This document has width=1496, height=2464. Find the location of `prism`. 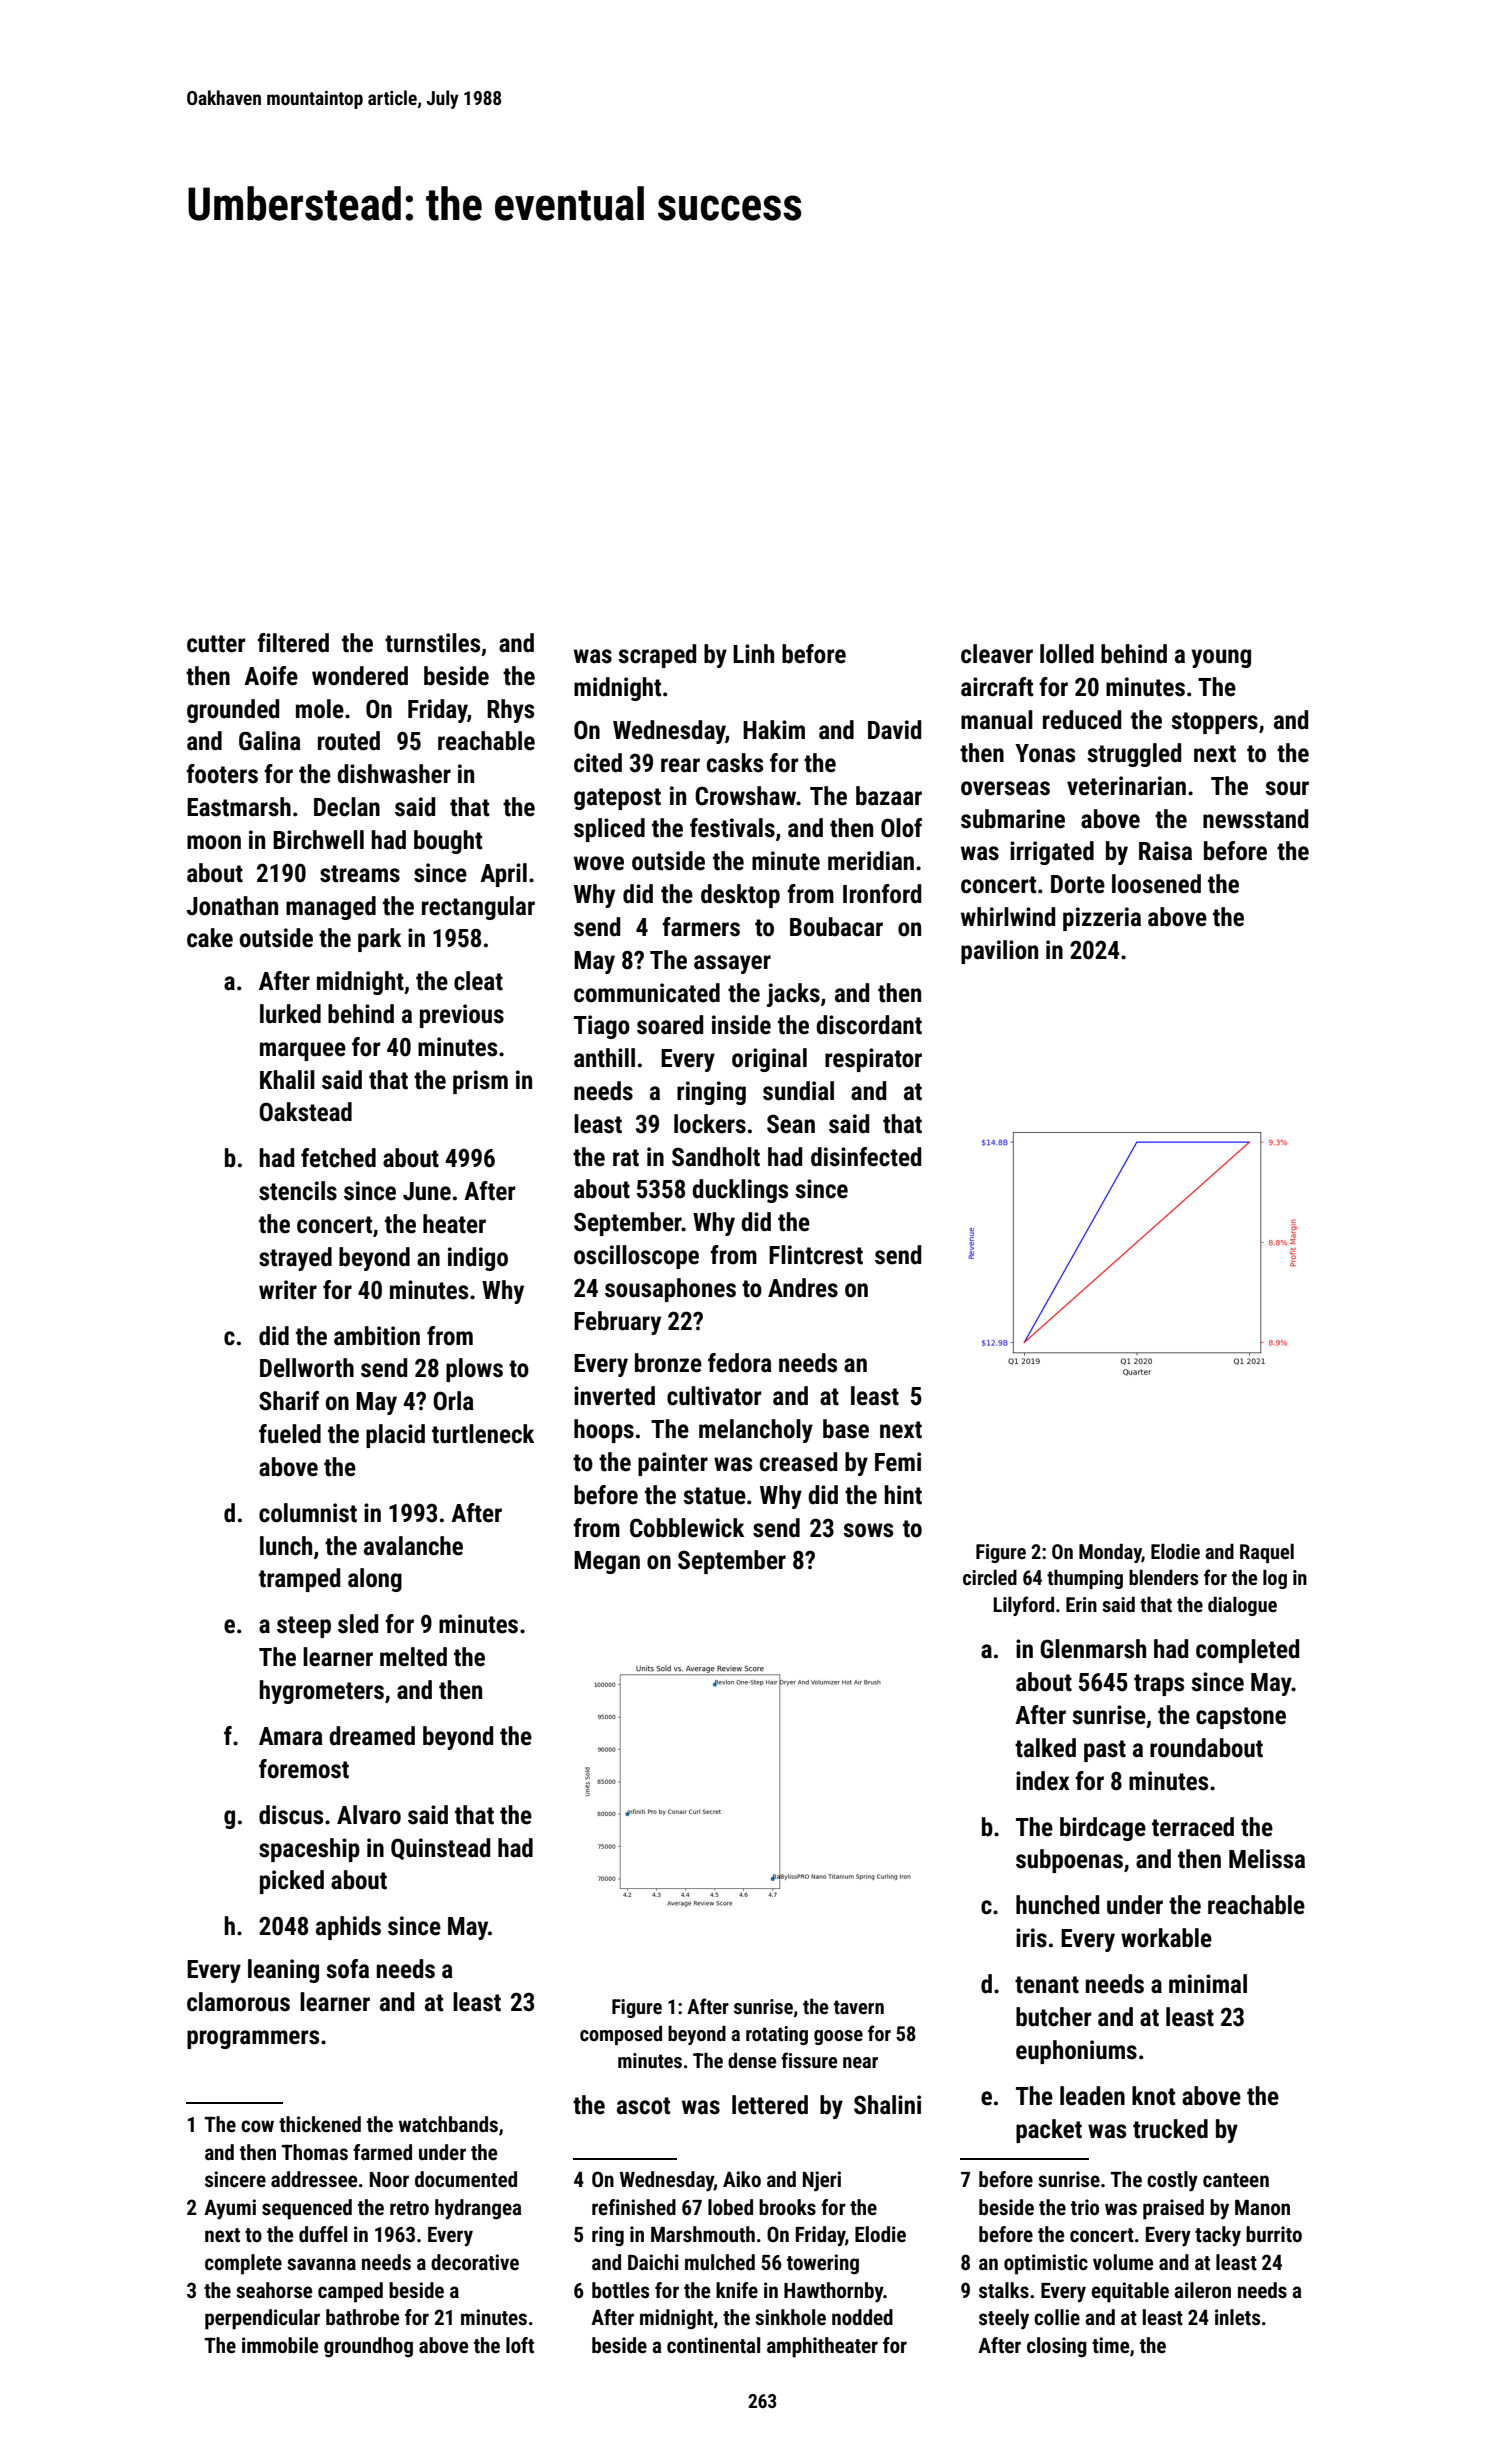

prism is located at coordinates (480, 1082).
